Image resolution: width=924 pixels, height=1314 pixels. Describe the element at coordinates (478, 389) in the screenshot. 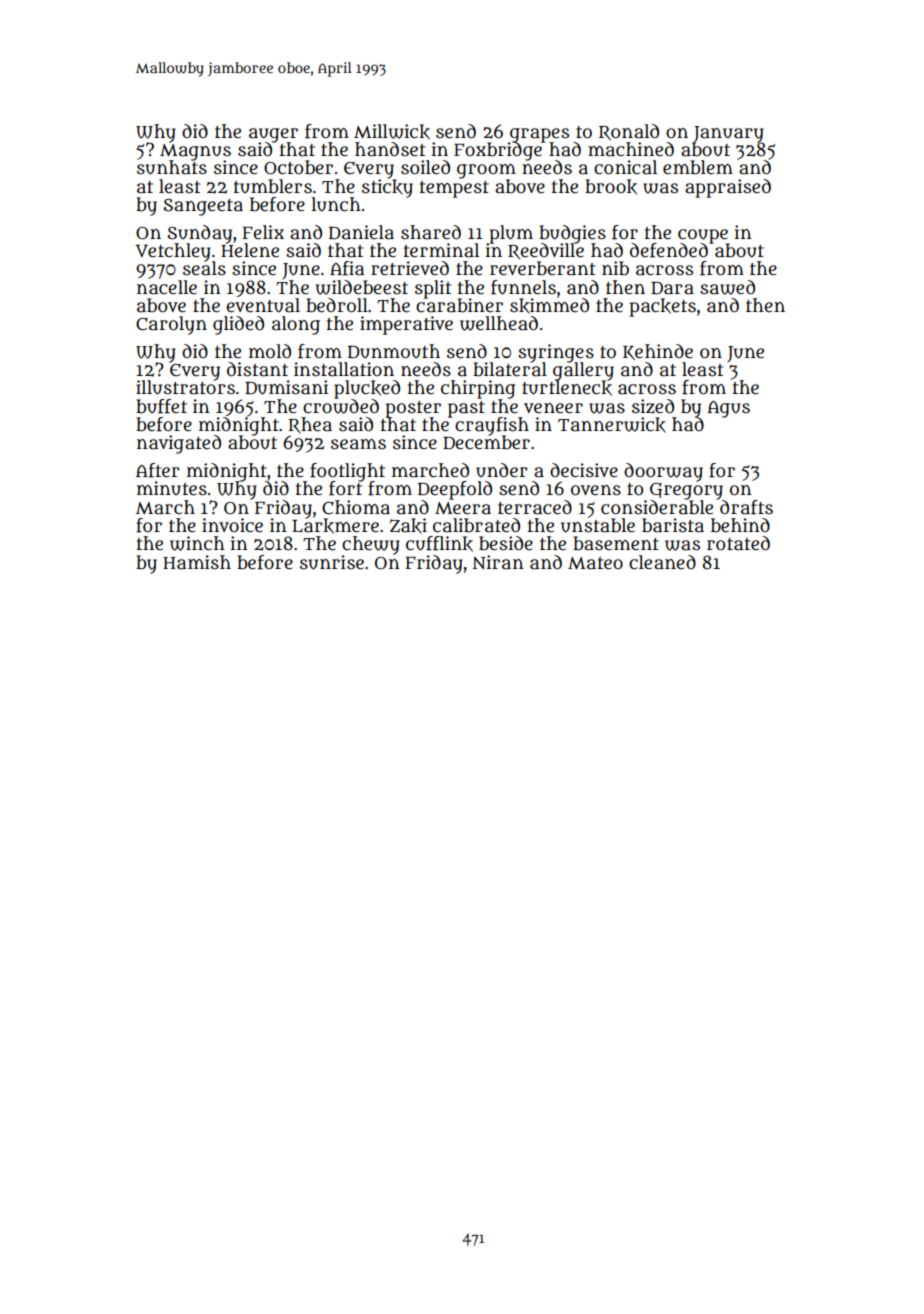

I see `chirping` at that location.
